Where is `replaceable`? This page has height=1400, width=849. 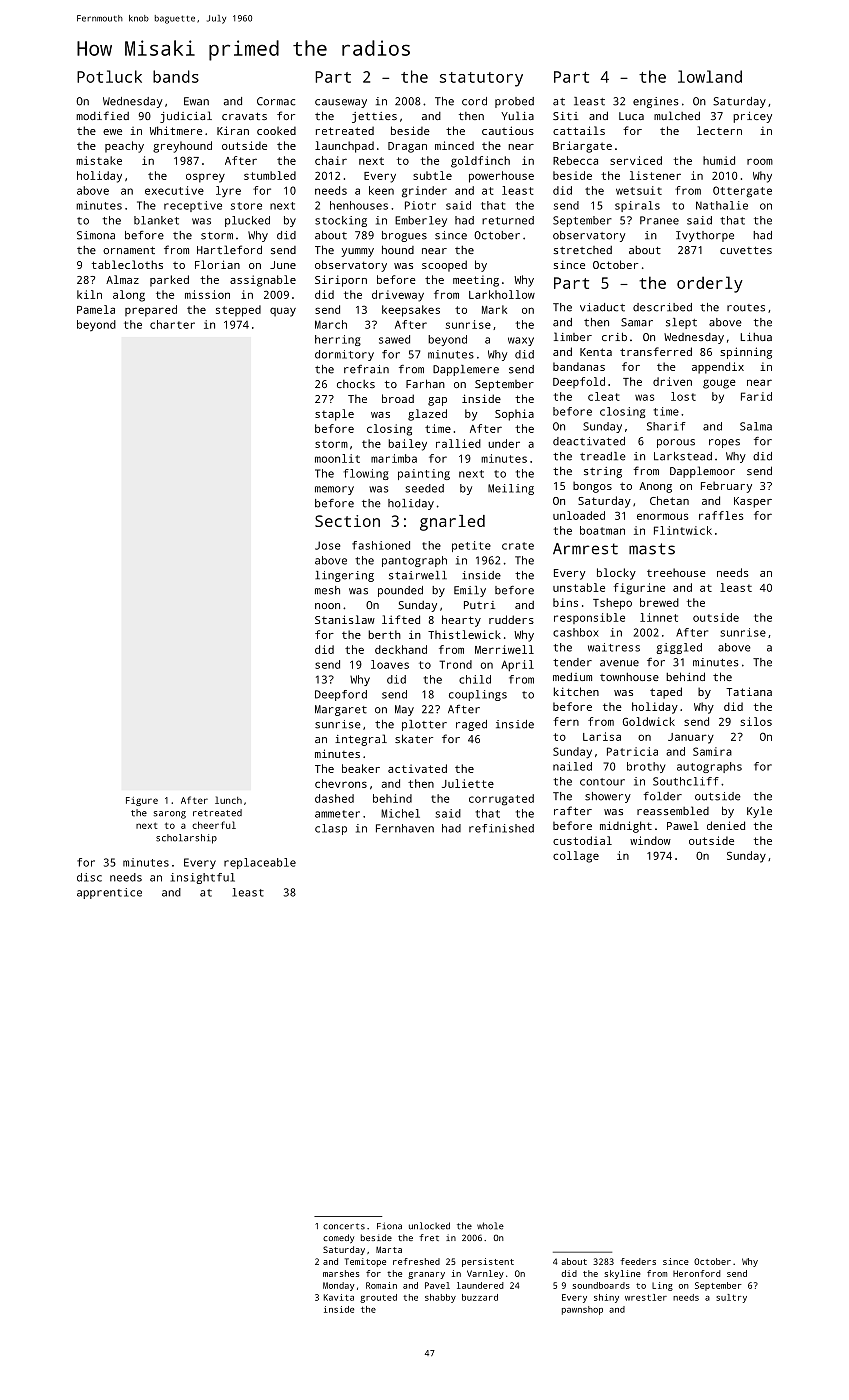
replaceable is located at coordinates (260, 863).
